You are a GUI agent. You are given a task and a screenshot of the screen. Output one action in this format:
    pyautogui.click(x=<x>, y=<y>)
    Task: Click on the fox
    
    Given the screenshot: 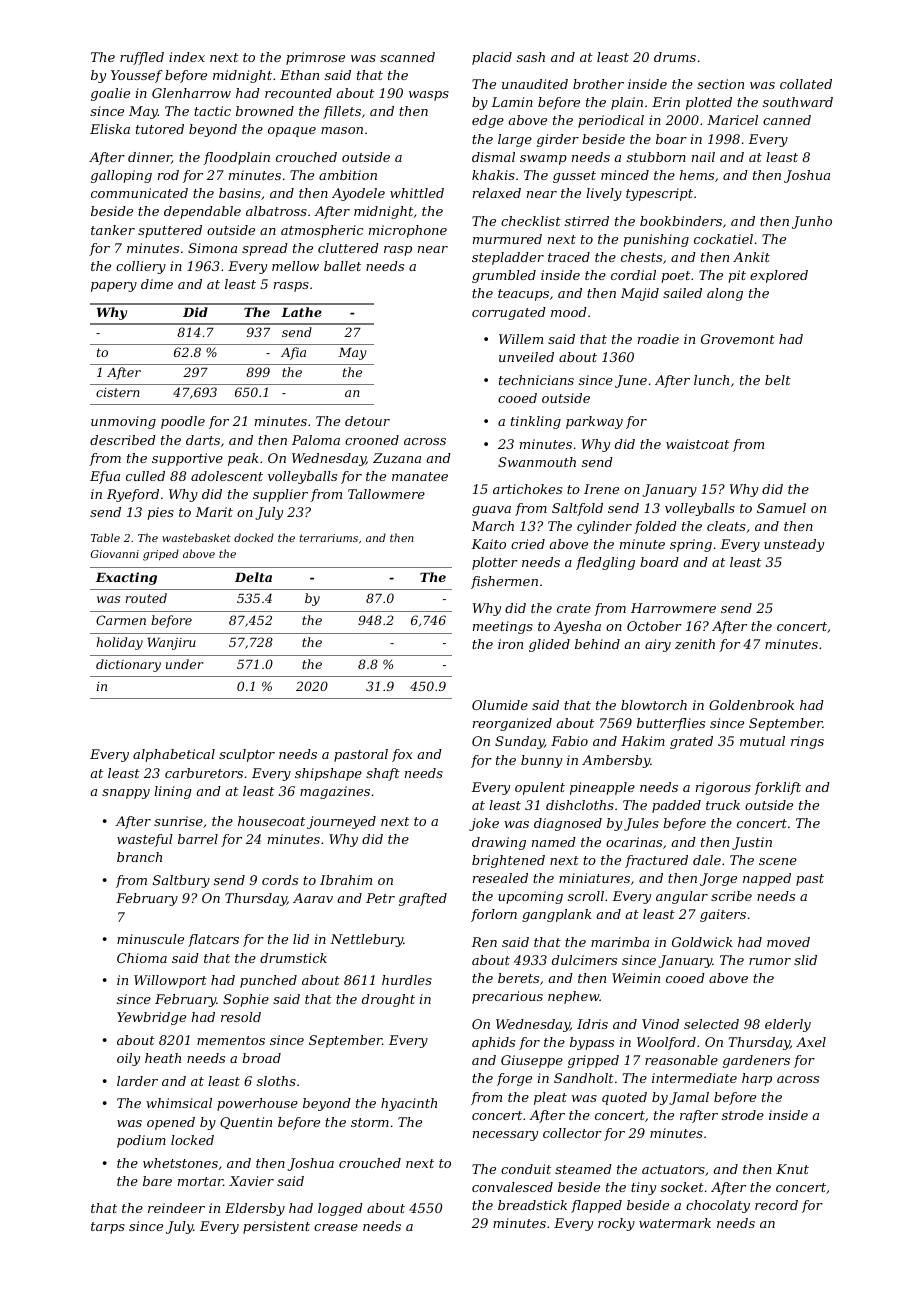 What is the action you would take?
    pyautogui.click(x=402, y=755)
